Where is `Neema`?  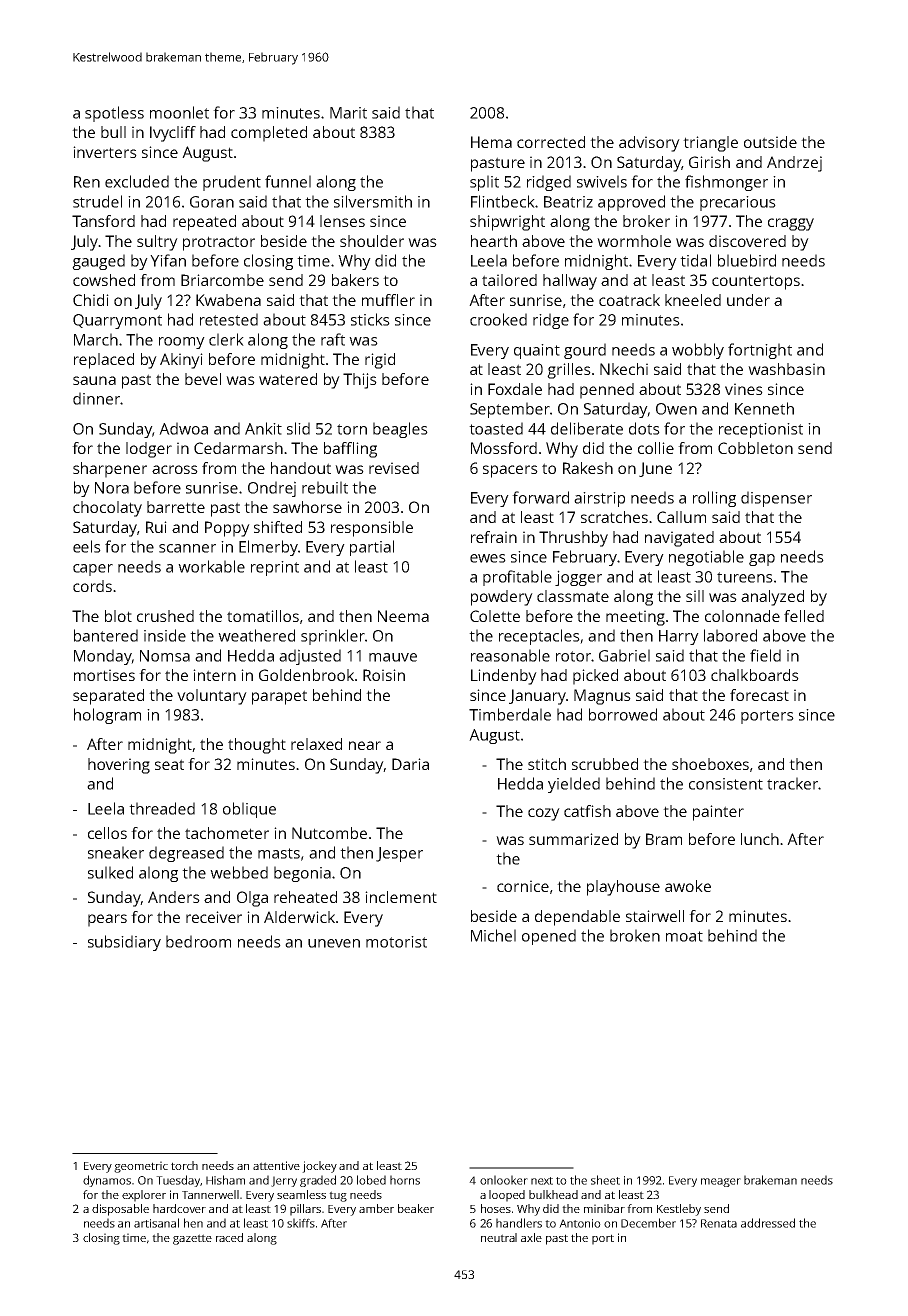 Neema is located at coordinates (403, 616).
